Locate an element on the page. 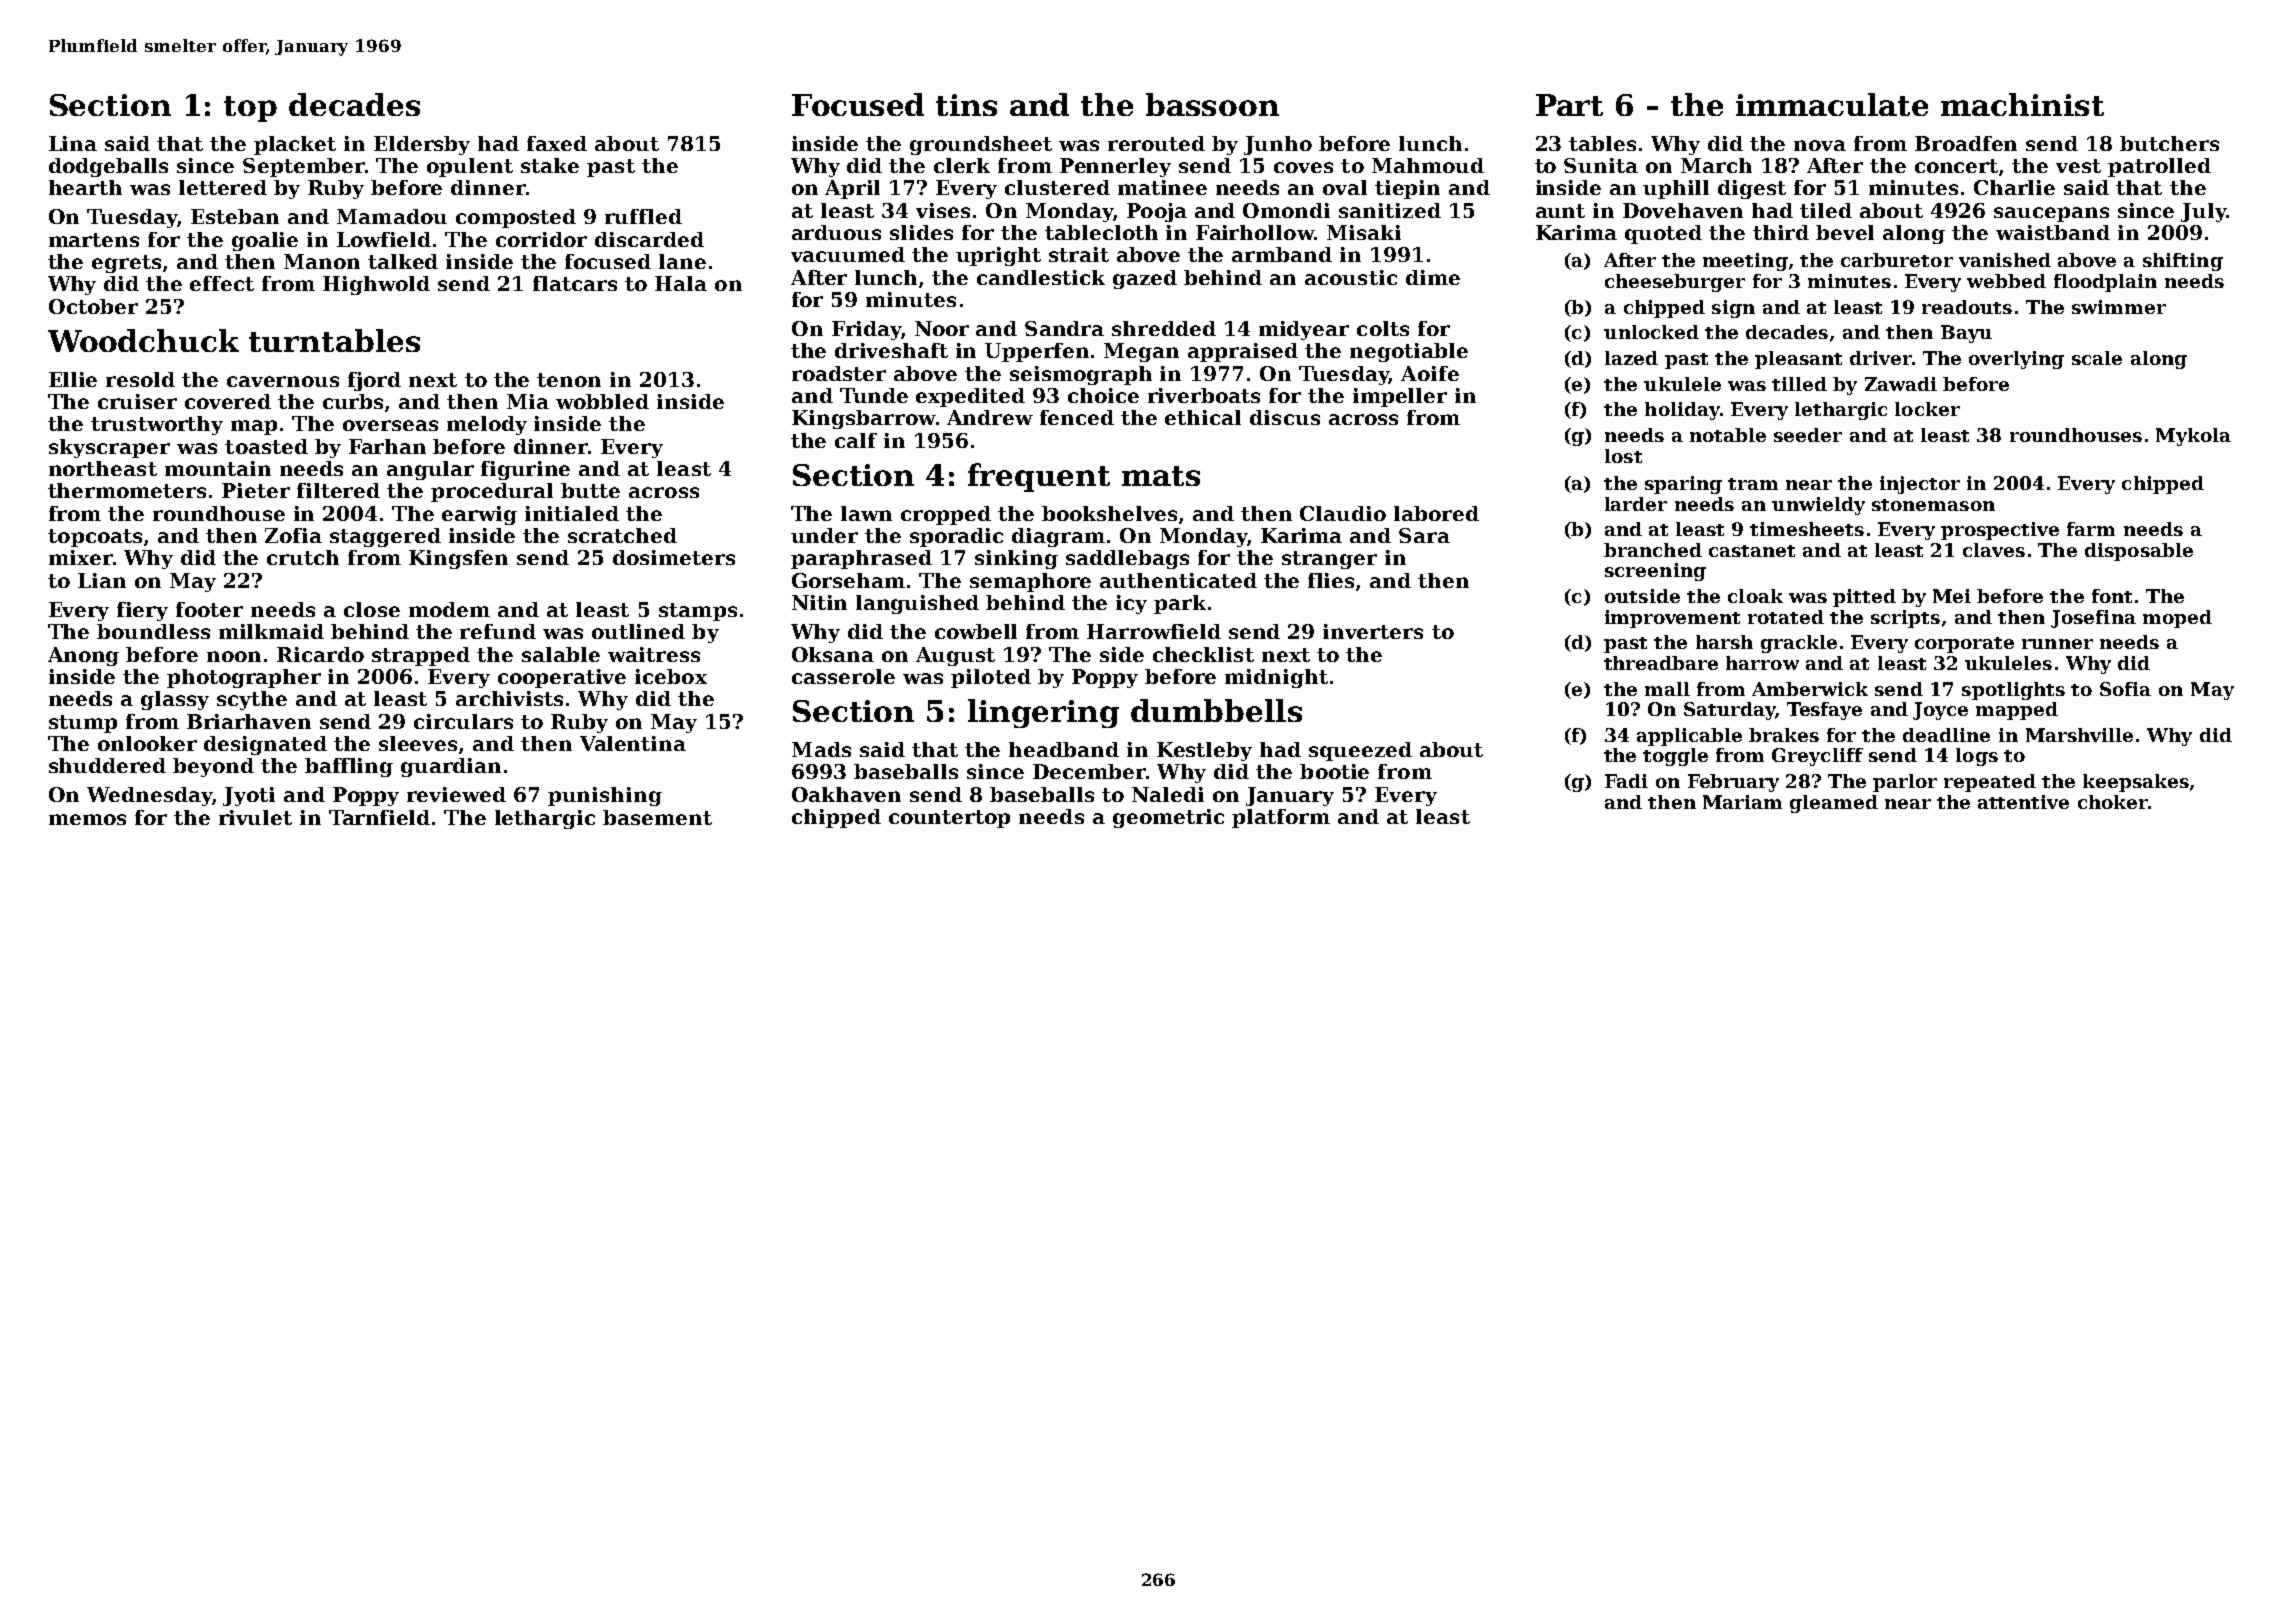 The height and width of the image is (1614, 2282). fjord is located at coordinates (374, 381).
